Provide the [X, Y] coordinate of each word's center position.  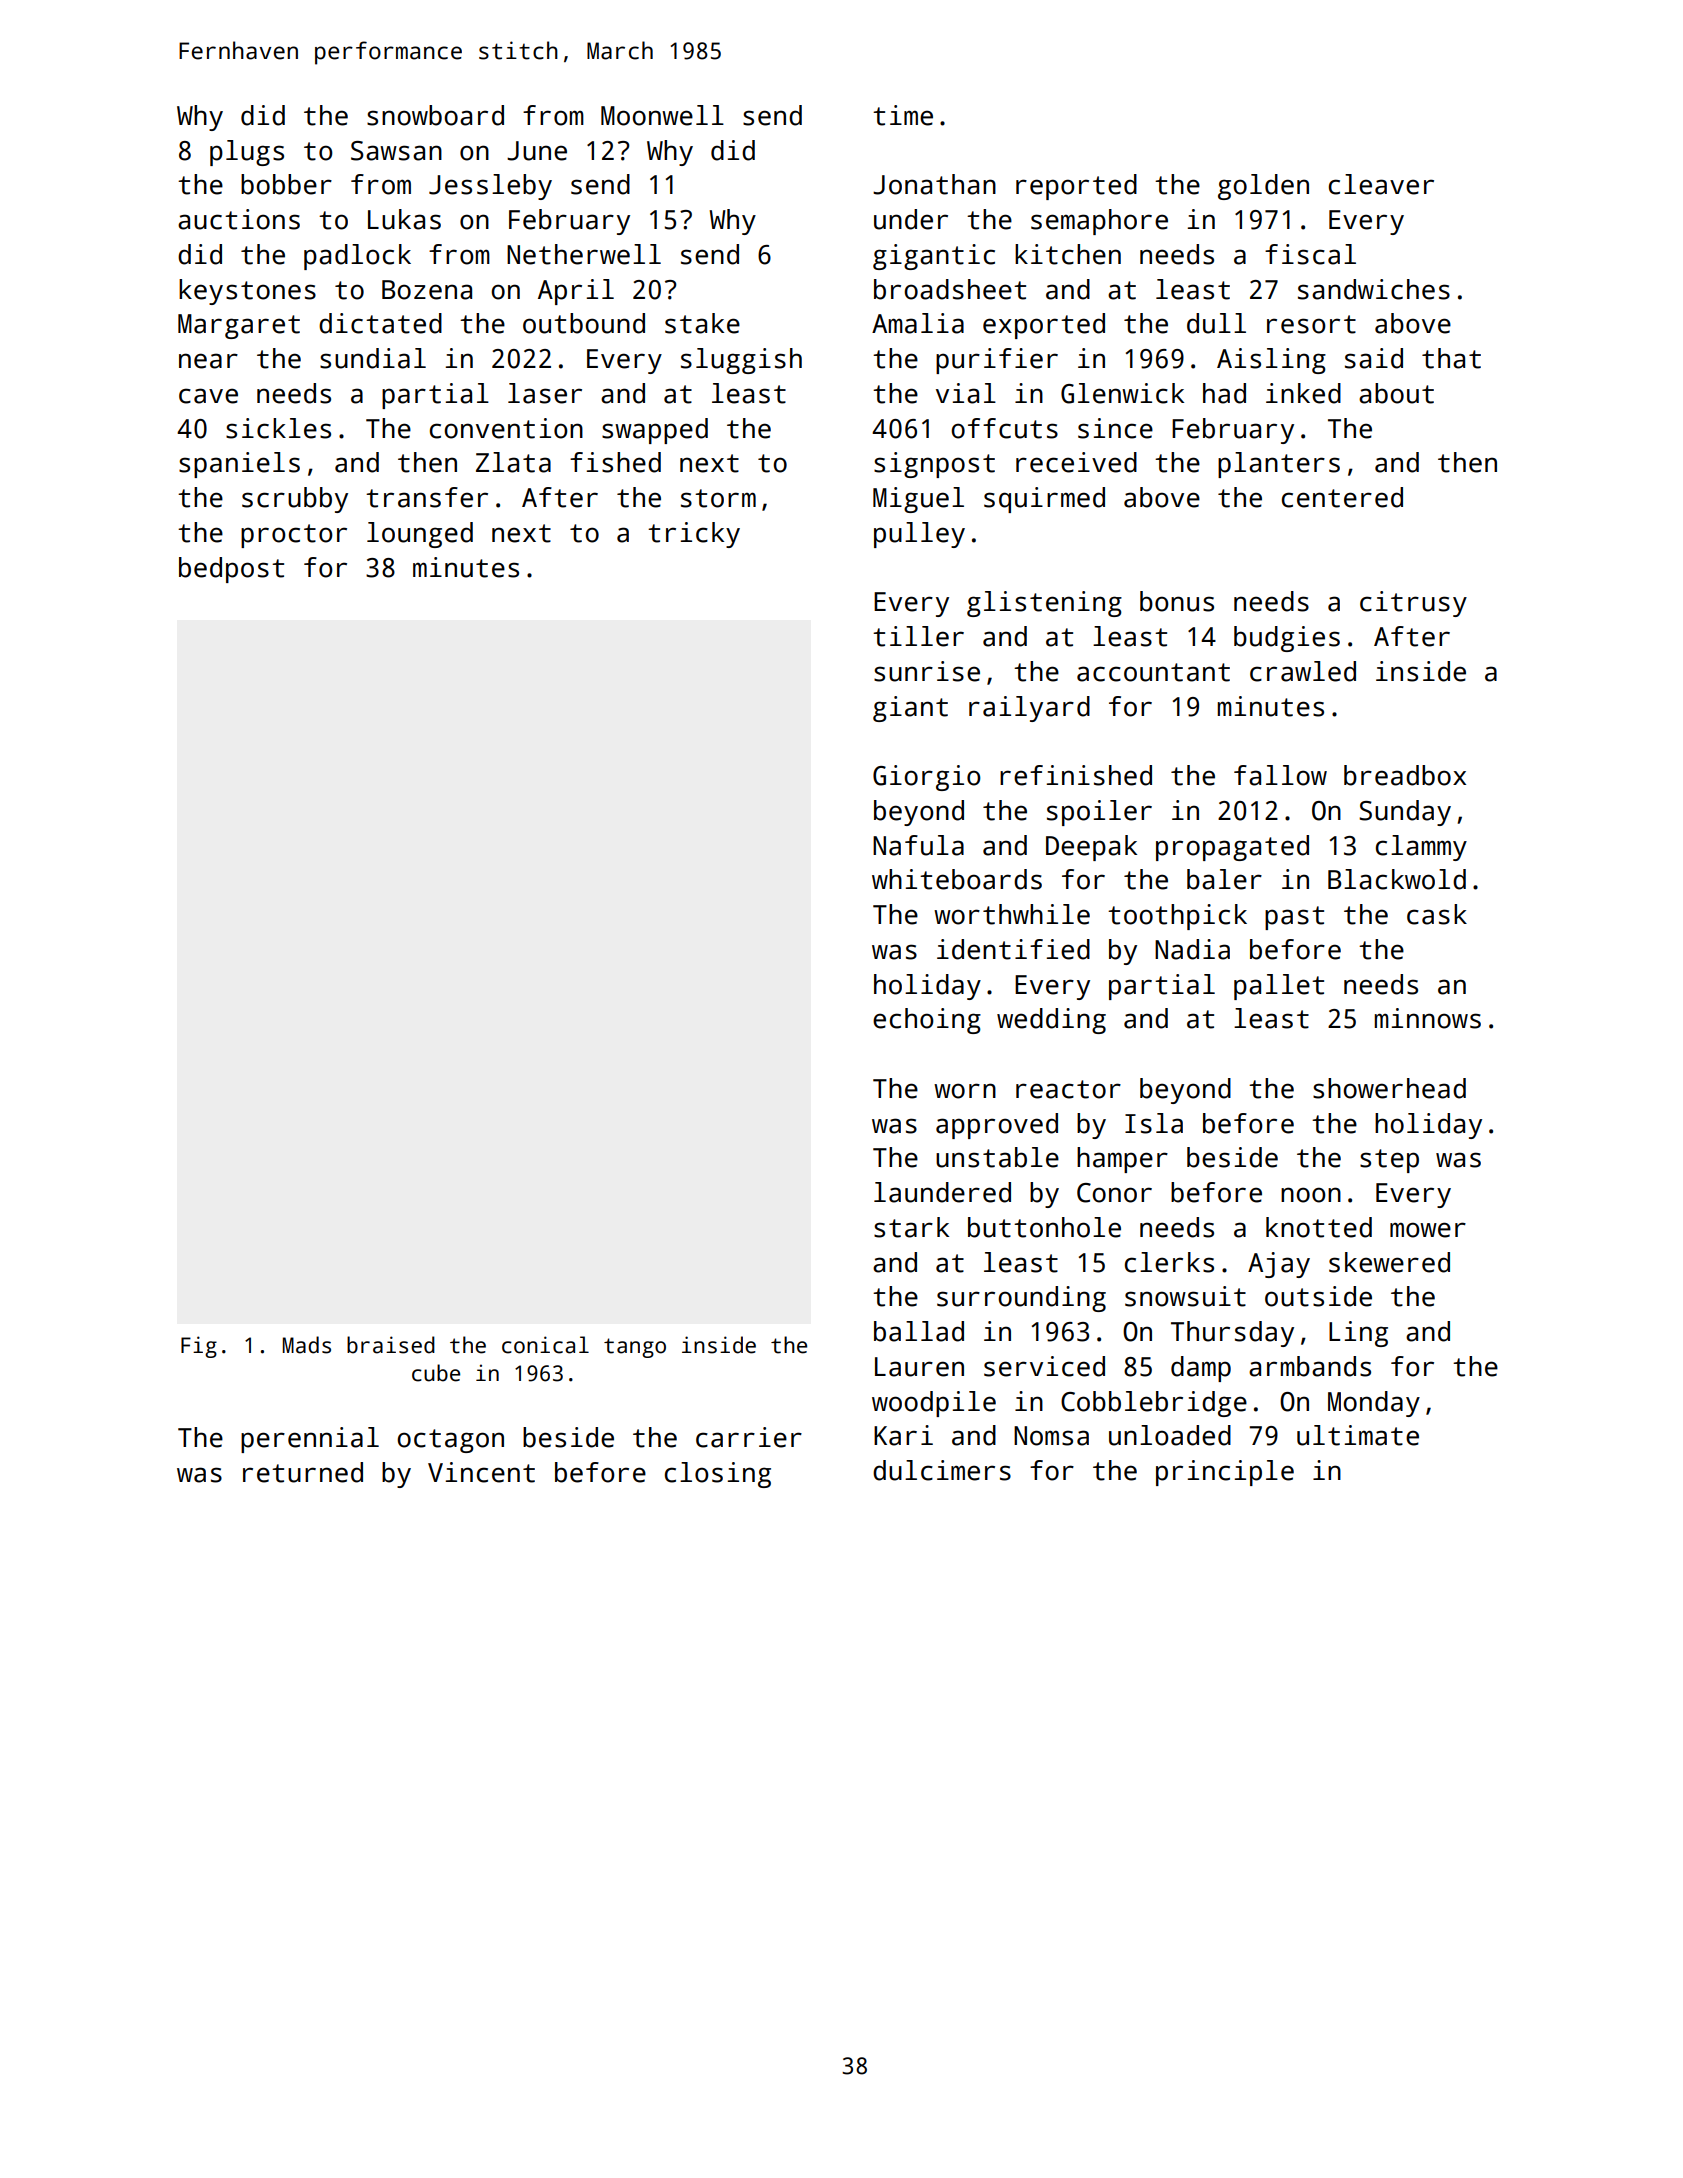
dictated [380, 323]
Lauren [919, 1367]
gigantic [934, 257]
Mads [307, 1345]
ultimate [1358, 1435]
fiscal [1310, 254]
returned [303, 1472]
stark [911, 1227]
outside [1318, 1296]
